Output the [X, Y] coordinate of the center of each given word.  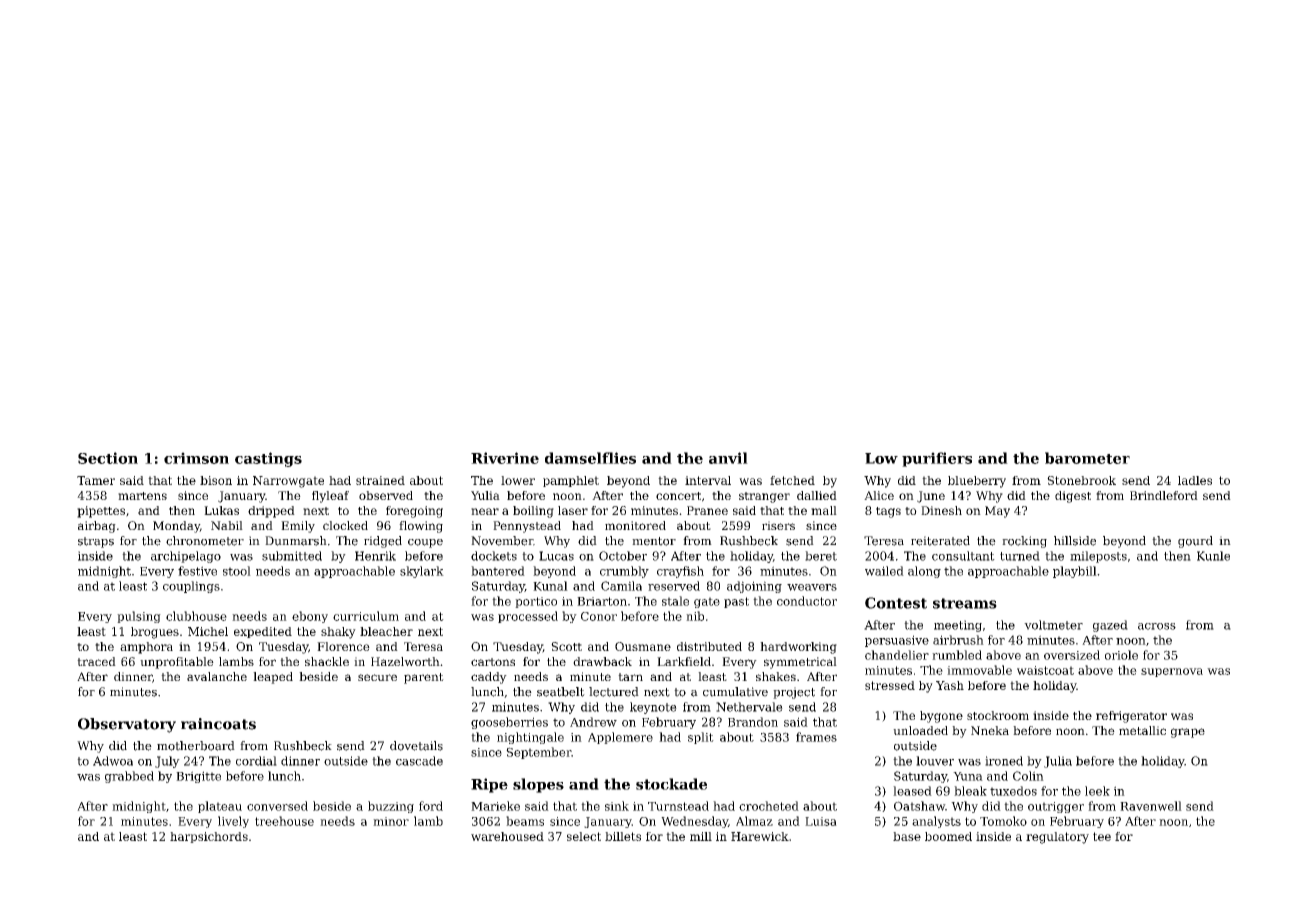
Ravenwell [1151, 806]
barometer [1087, 458]
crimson [196, 458]
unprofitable [177, 663]
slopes [538, 785]
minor [391, 821]
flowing [421, 527]
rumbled [957, 655]
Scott [566, 646]
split [701, 738]
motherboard [196, 746]
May [997, 512]
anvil [728, 458]
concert [678, 496]
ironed [1004, 761]
